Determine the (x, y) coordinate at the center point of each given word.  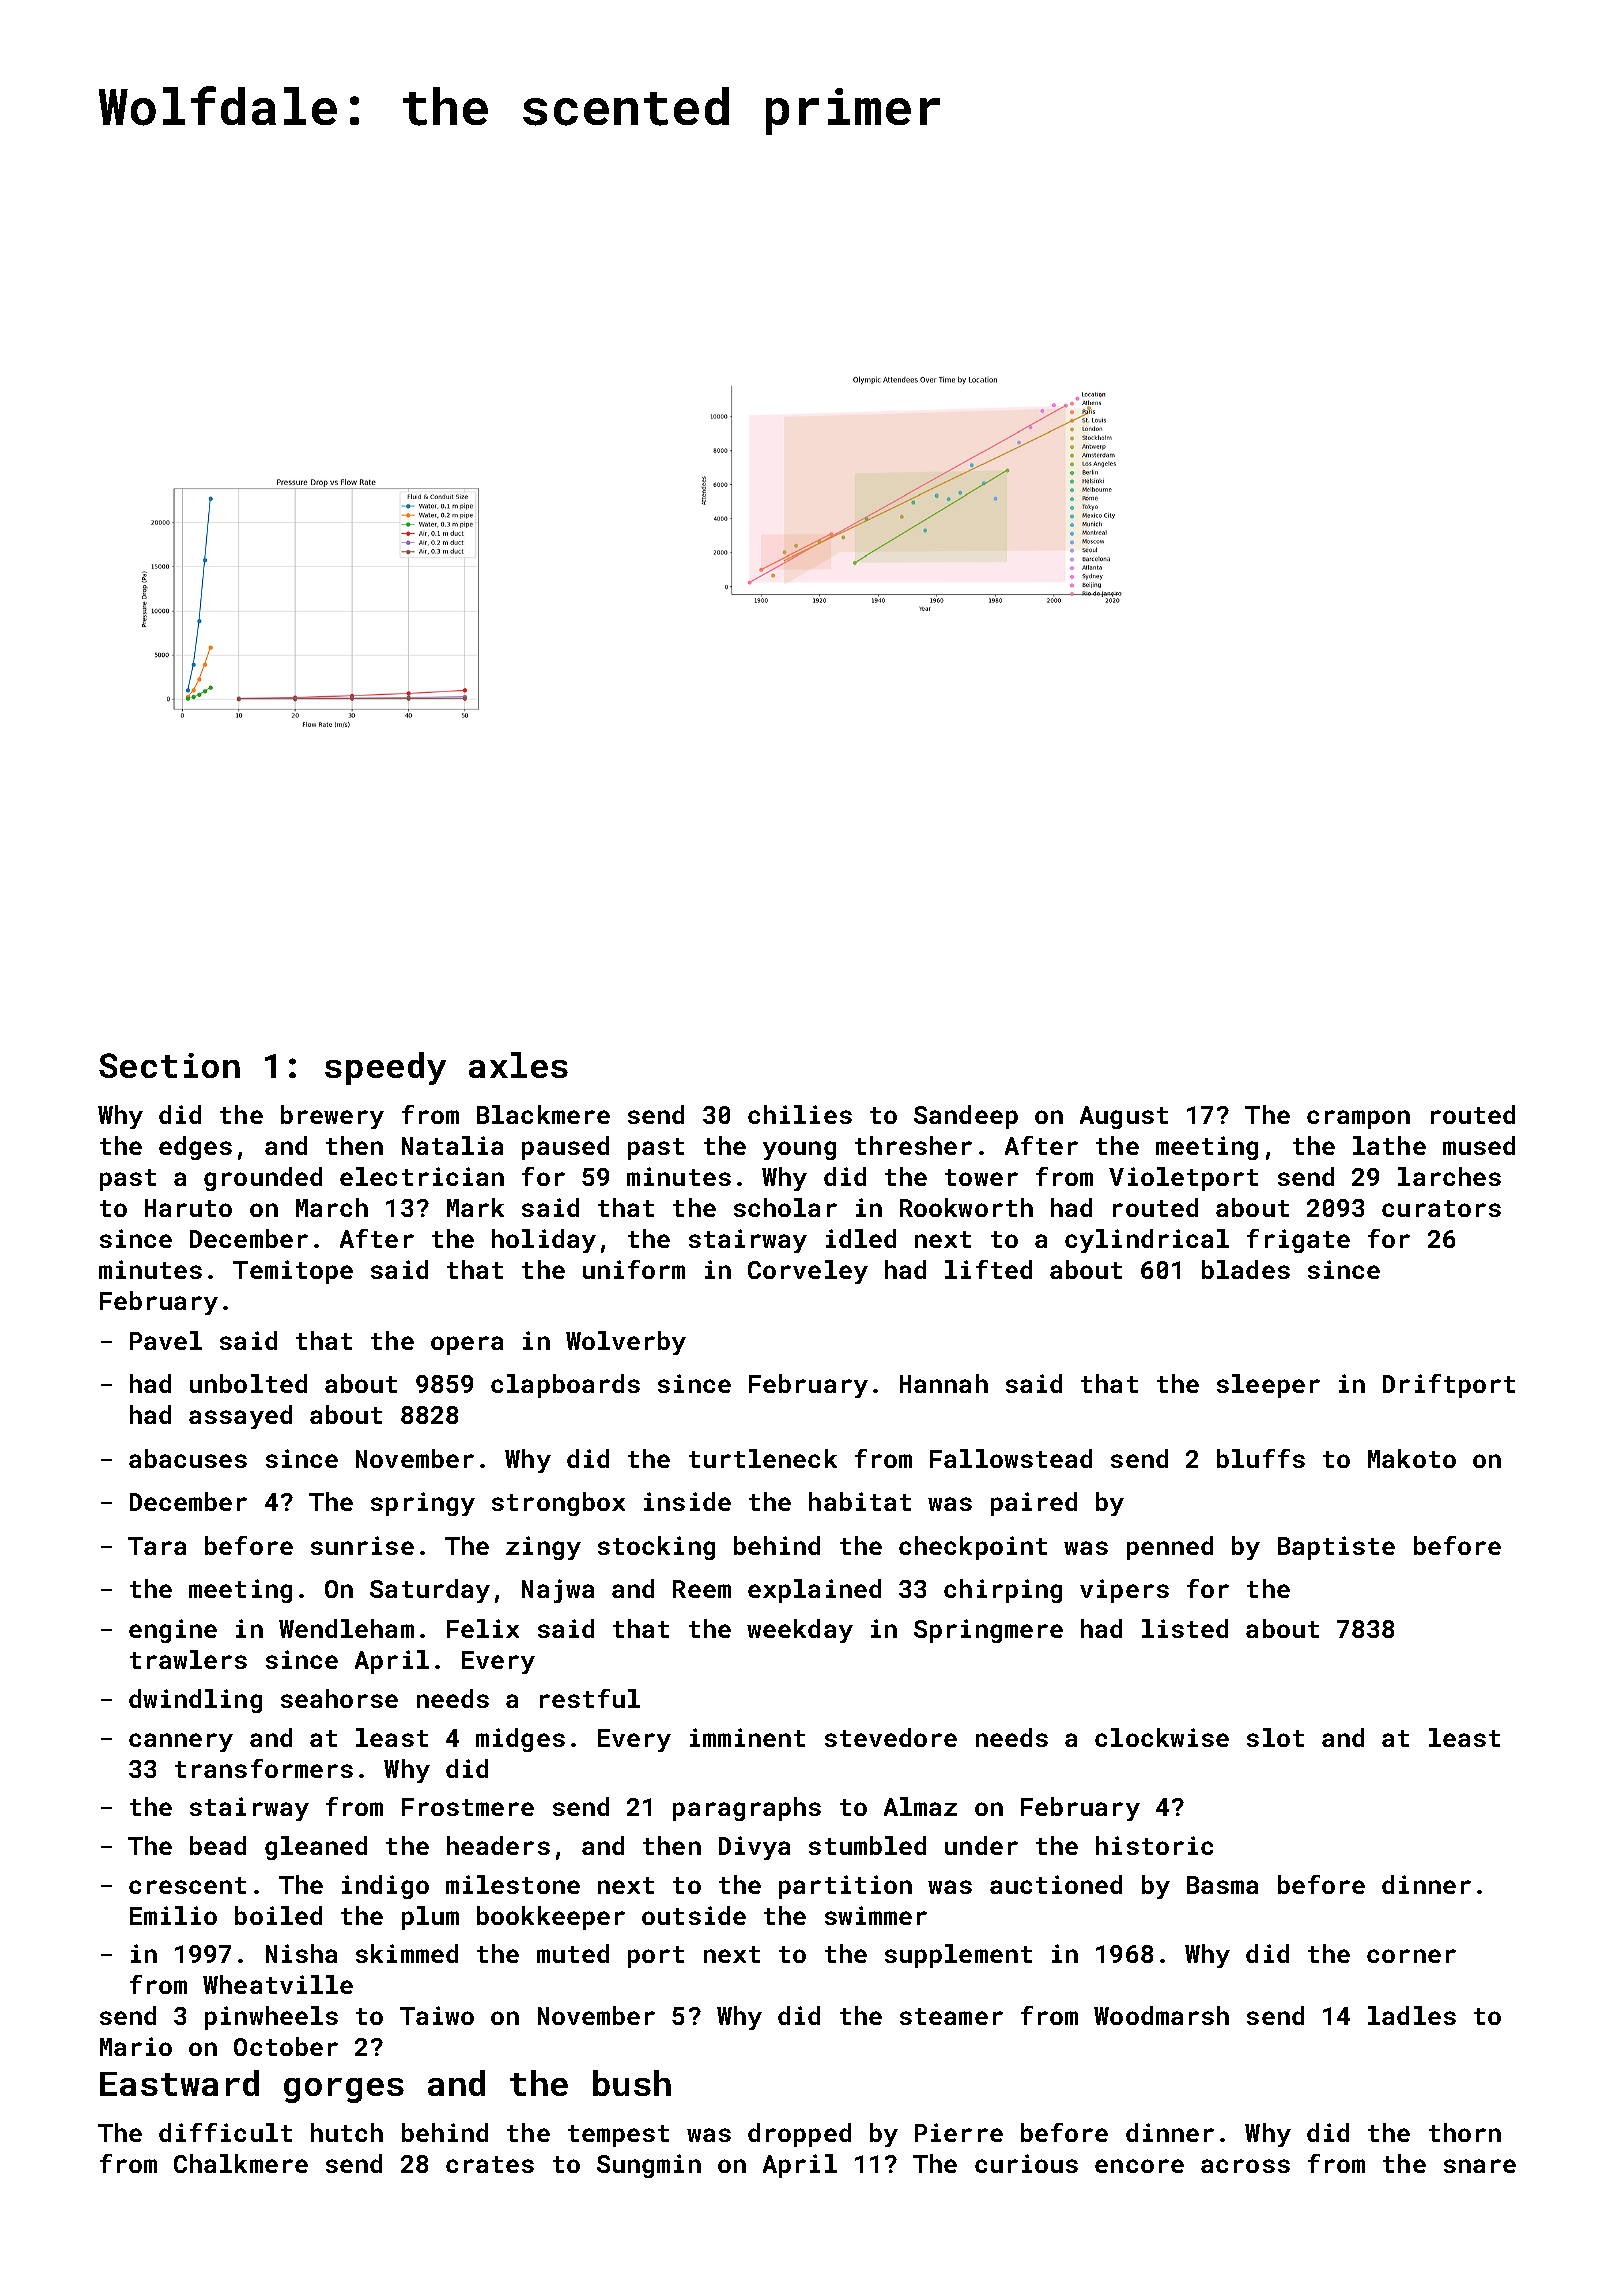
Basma (1222, 1885)
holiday (544, 1241)
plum (430, 1918)
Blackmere (543, 1114)
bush (632, 2083)
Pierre (959, 2132)
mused (1479, 1145)
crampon (1358, 1119)
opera (467, 1345)
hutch (347, 2132)
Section (169, 1065)
